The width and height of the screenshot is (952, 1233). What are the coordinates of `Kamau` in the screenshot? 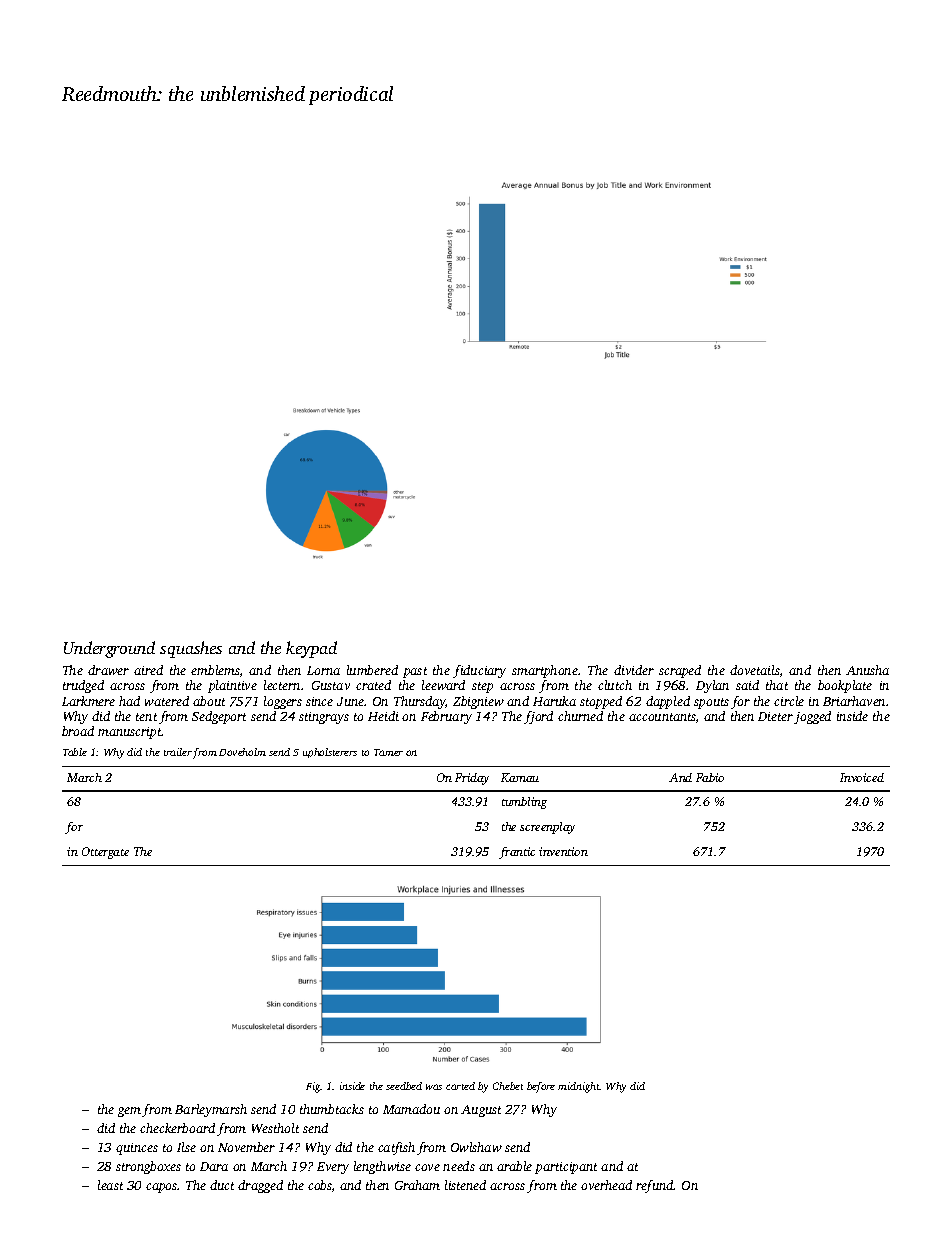 It's located at (520, 777).
